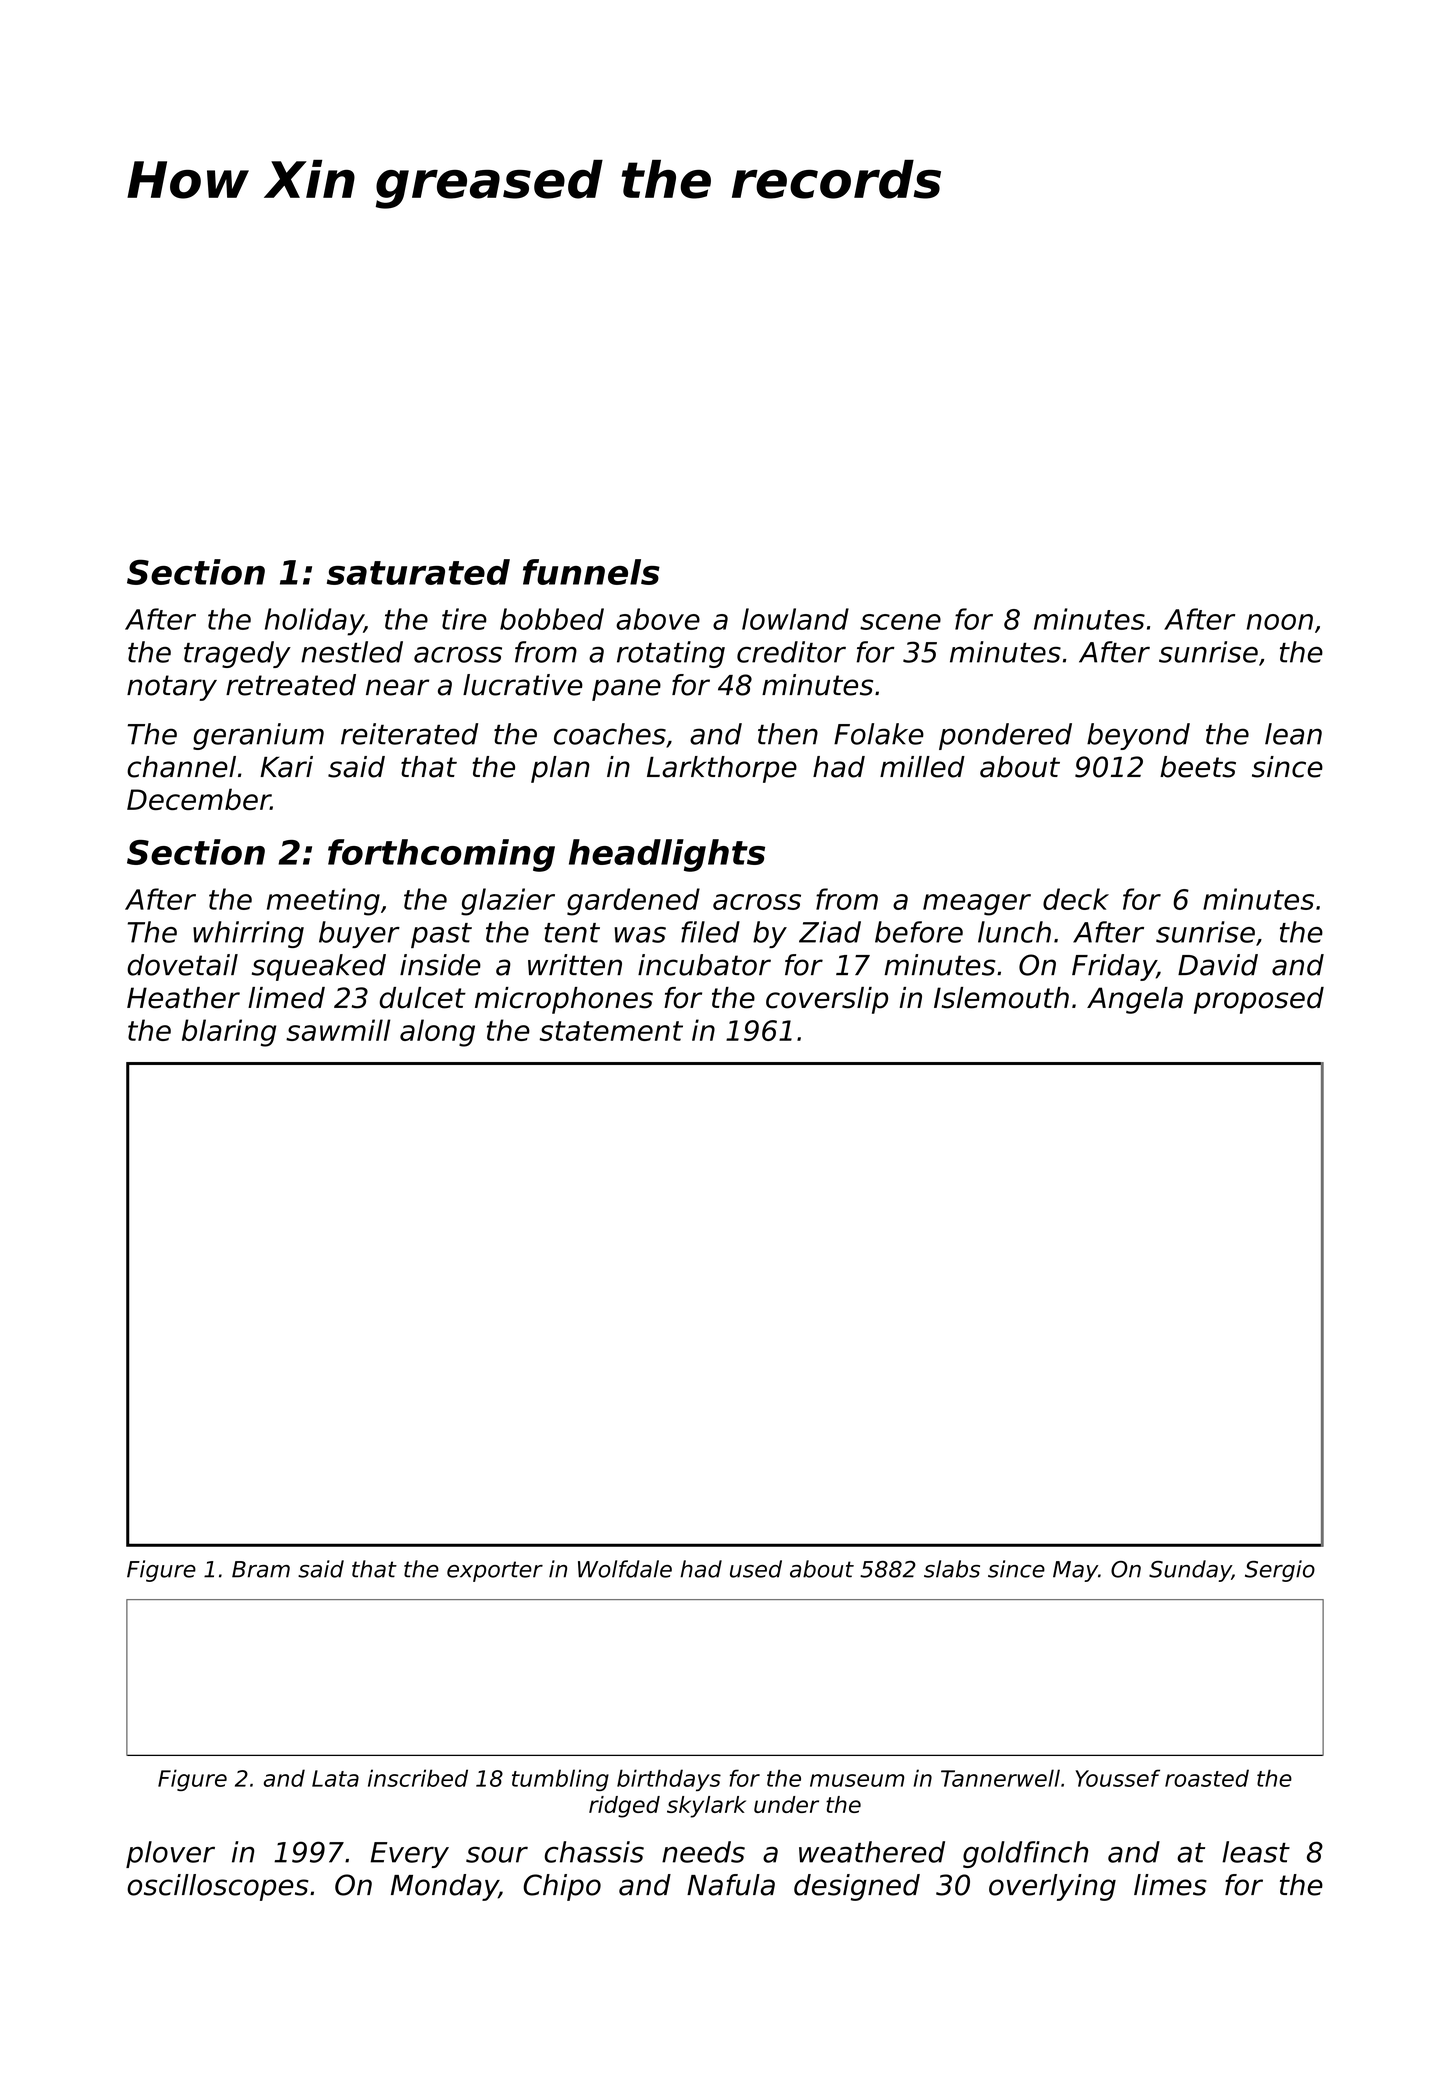  I want to click on holiday, so click(314, 622).
